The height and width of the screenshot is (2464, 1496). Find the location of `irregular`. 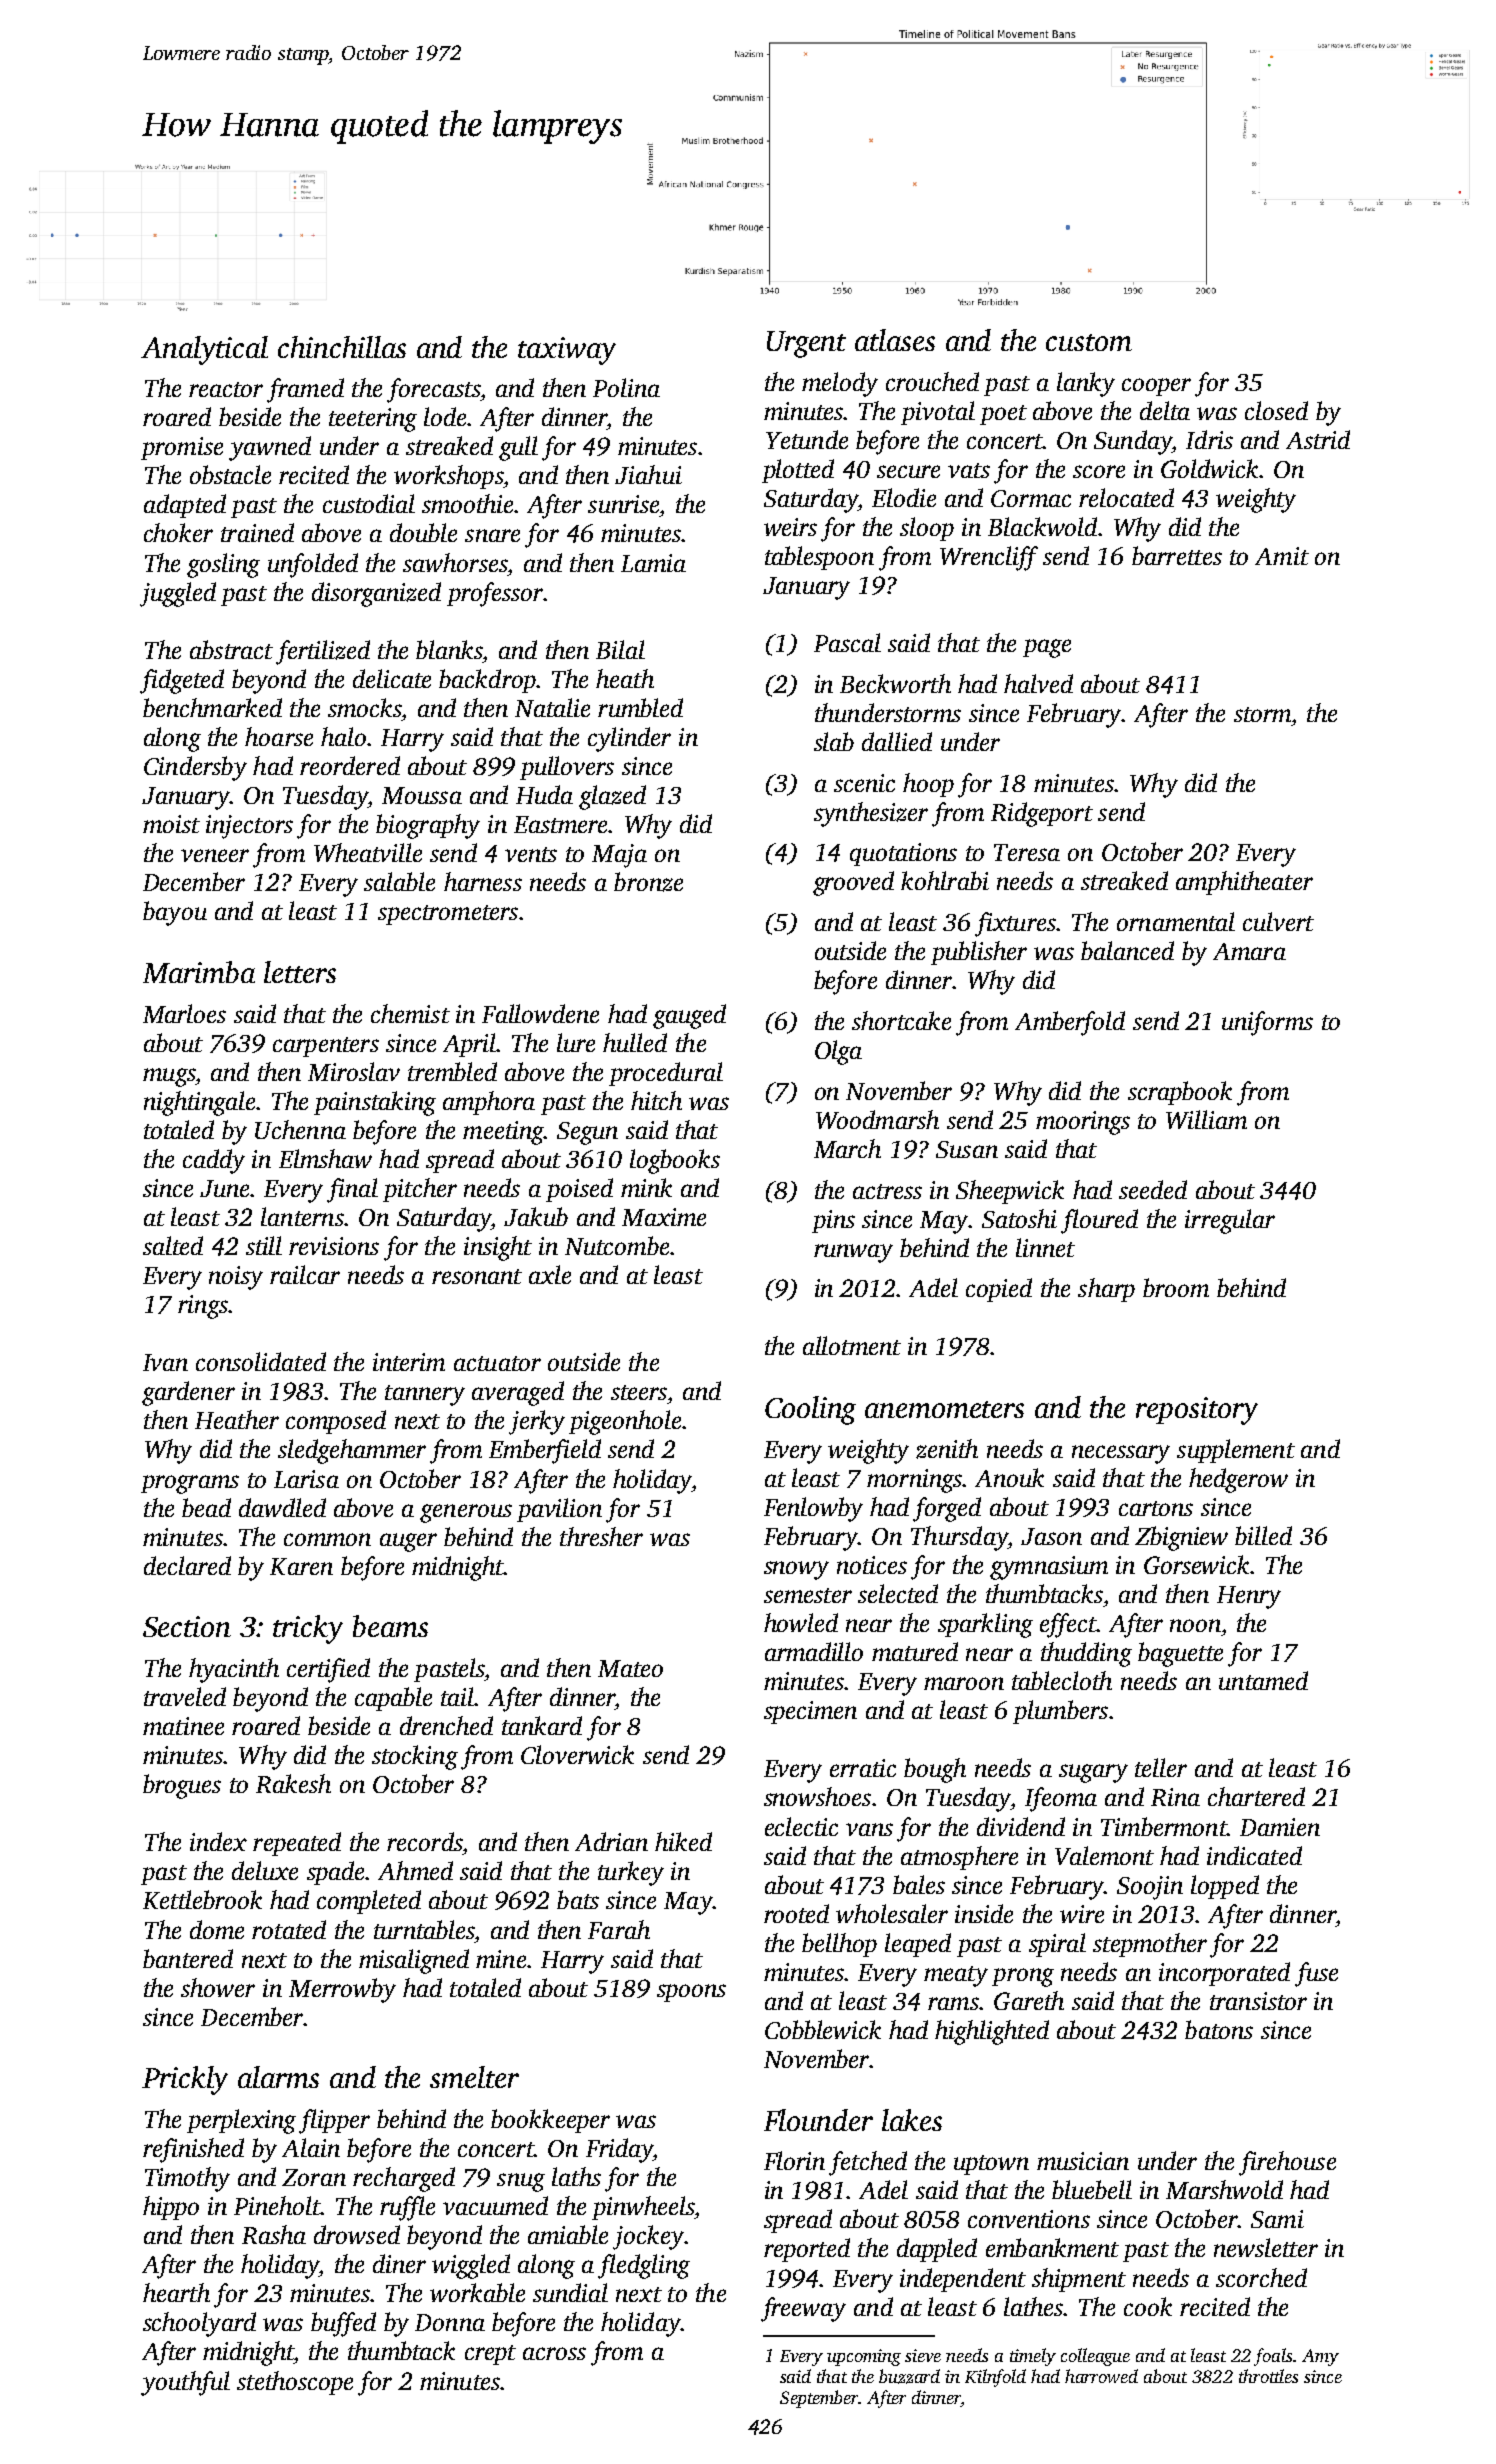

irregular is located at coordinates (1230, 1221).
